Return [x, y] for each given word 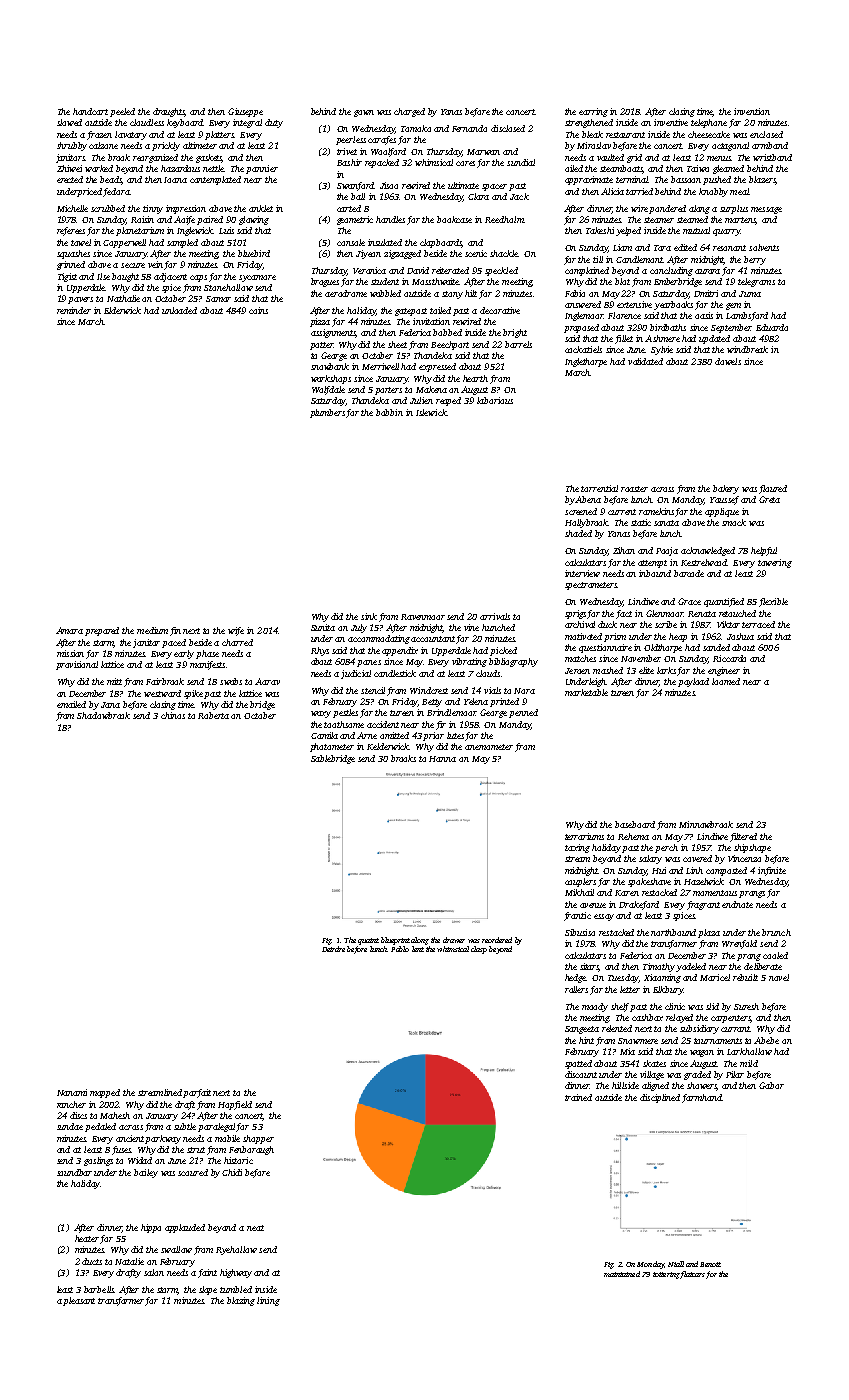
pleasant [79, 1301]
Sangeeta [582, 1030]
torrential [599, 488]
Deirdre [333, 949]
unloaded [179, 310]
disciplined [660, 1098]
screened [581, 511]
